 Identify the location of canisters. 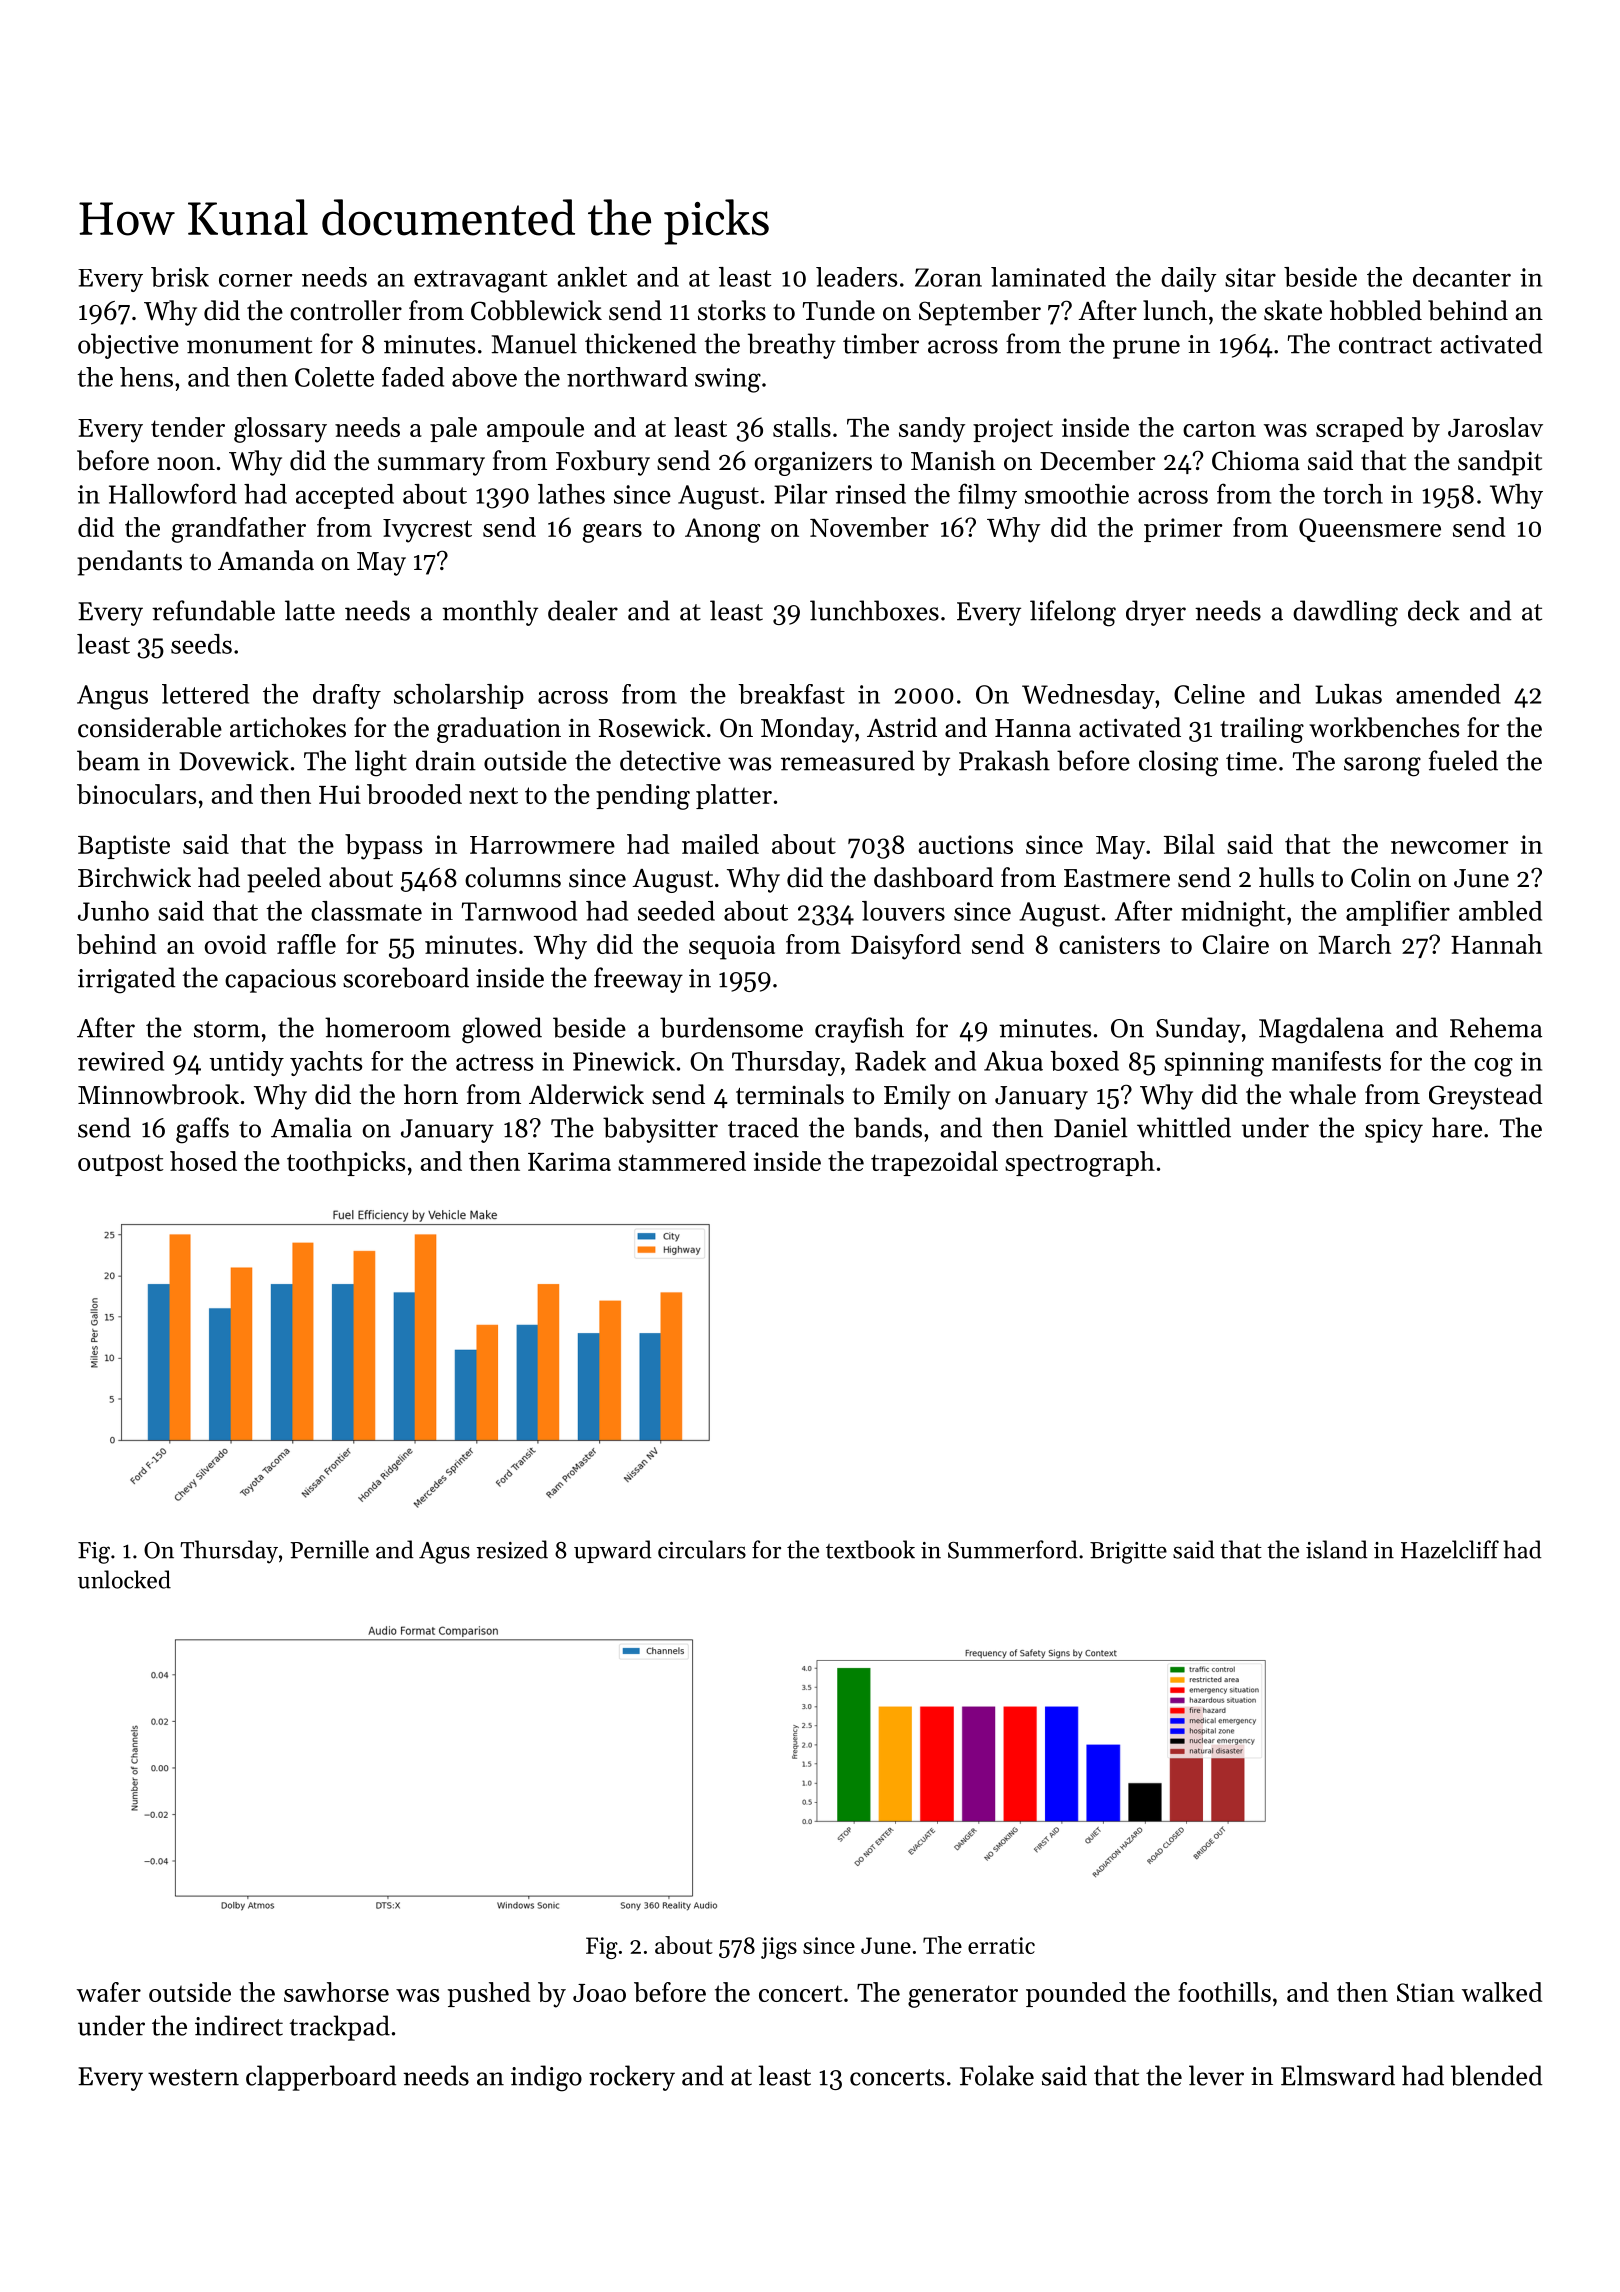
(1109, 944).
